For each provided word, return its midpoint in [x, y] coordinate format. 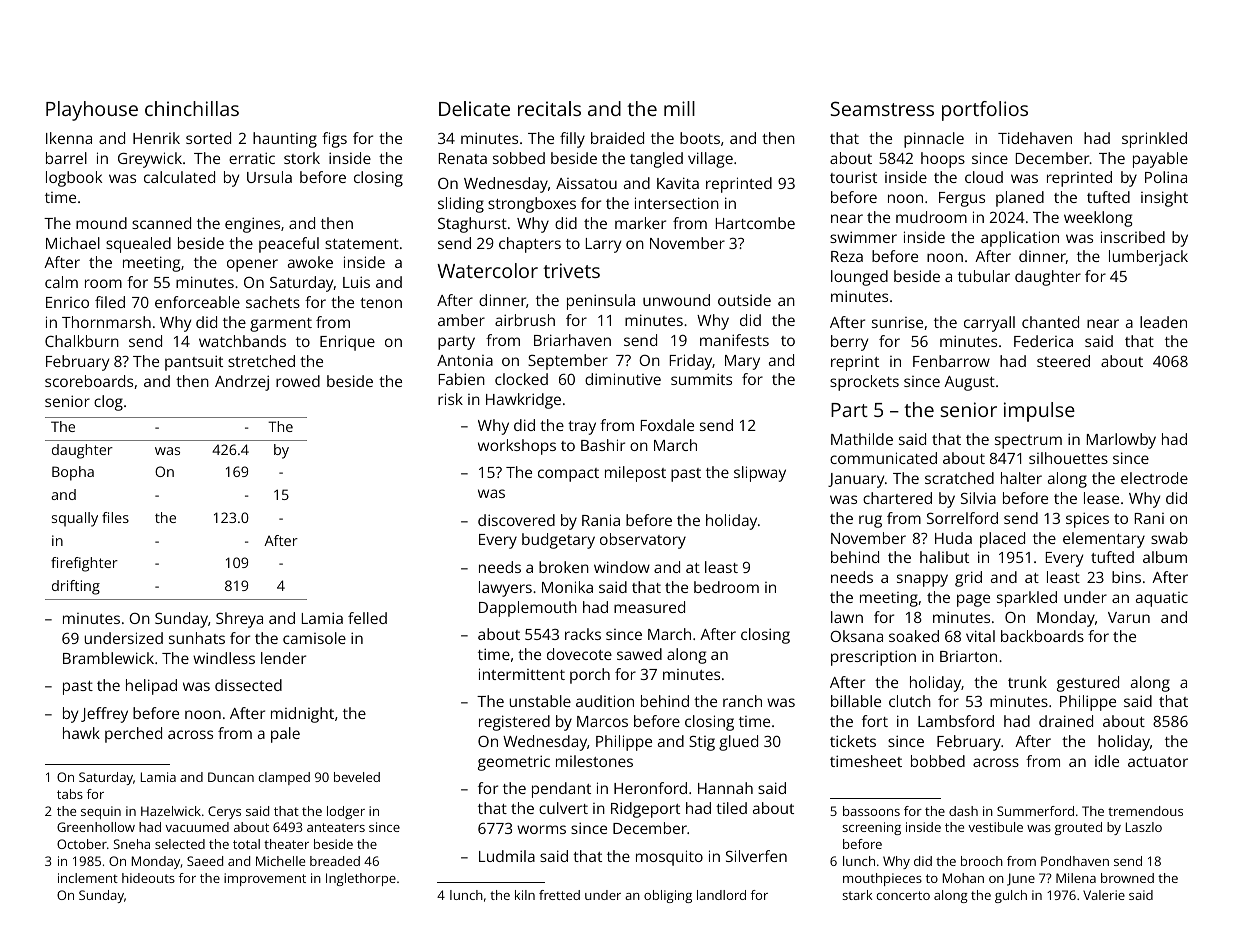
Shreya [239, 620]
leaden [1163, 322]
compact [568, 475]
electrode [1154, 478]
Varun [1129, 617]
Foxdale [667, 425]
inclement [88, 878]
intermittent [522, 674]
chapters [530, 245]
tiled [731, 808]
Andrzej [242, 383]
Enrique [347, 343]
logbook [74, 179]
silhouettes [1068, 458]
